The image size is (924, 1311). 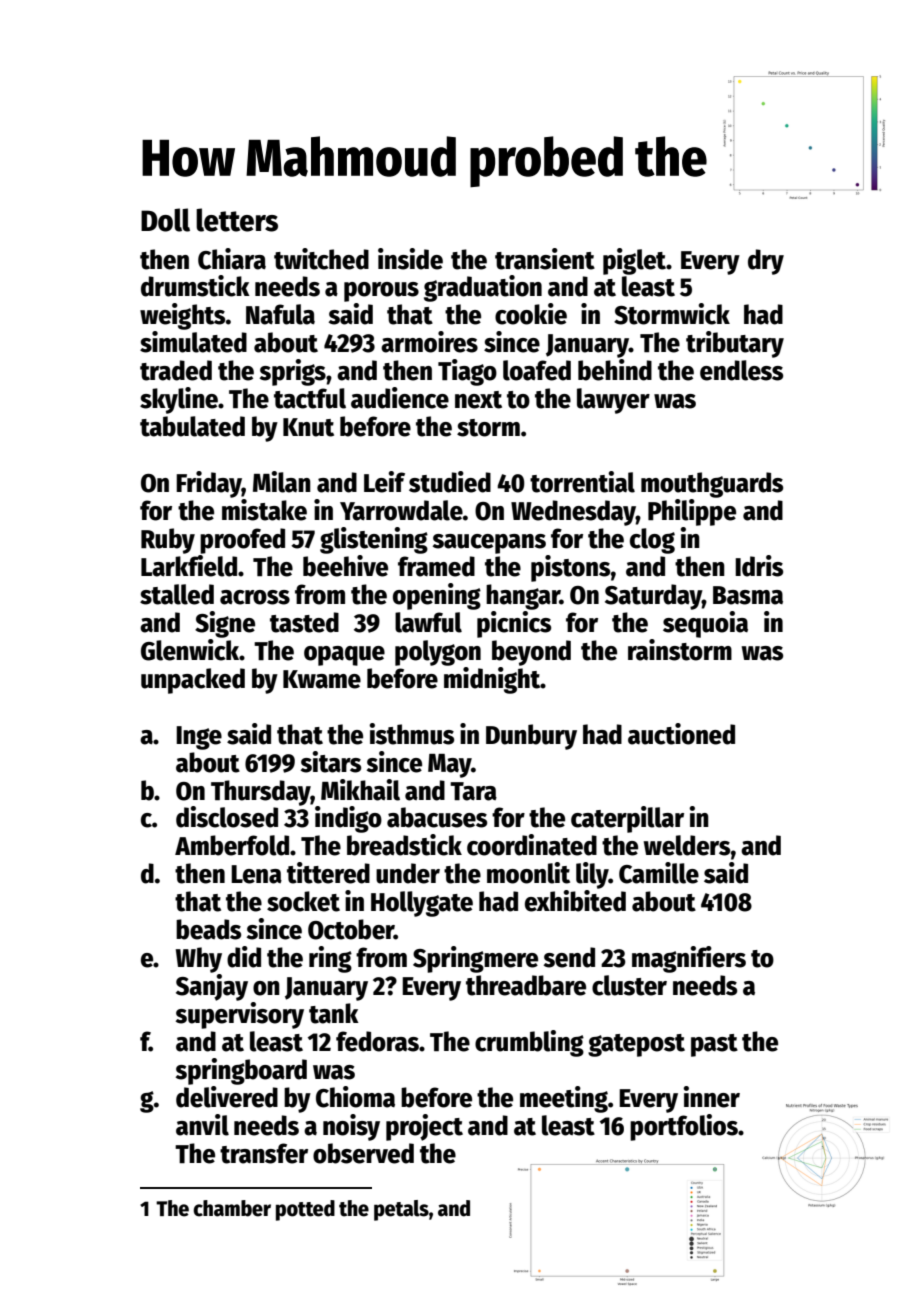 What do you see at coordinates (331, 762) in the screenshot?
I see `sitars` at bounding box center [331, 762].
